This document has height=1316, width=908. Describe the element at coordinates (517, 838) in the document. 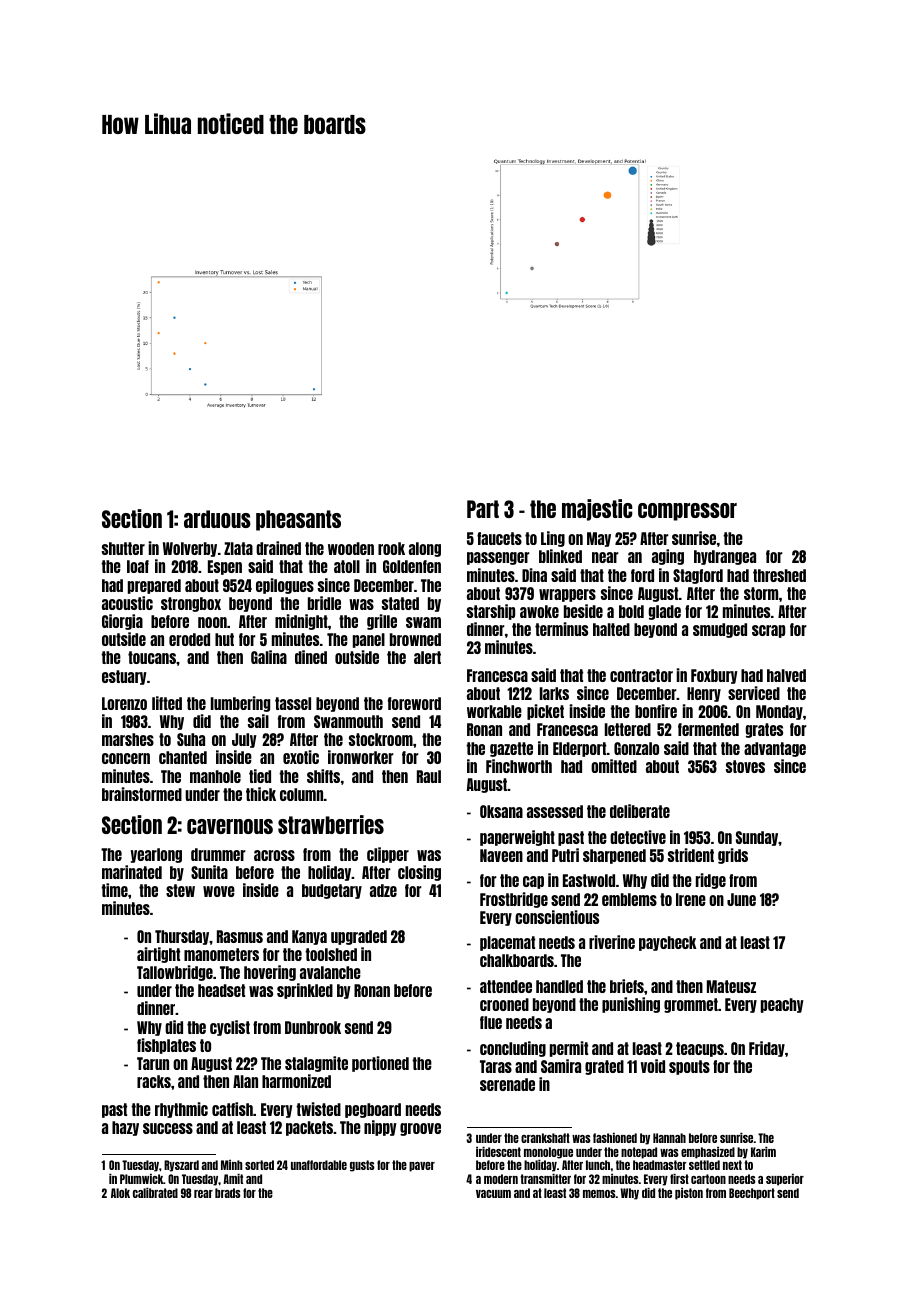

I see `paperweight` at that location.
